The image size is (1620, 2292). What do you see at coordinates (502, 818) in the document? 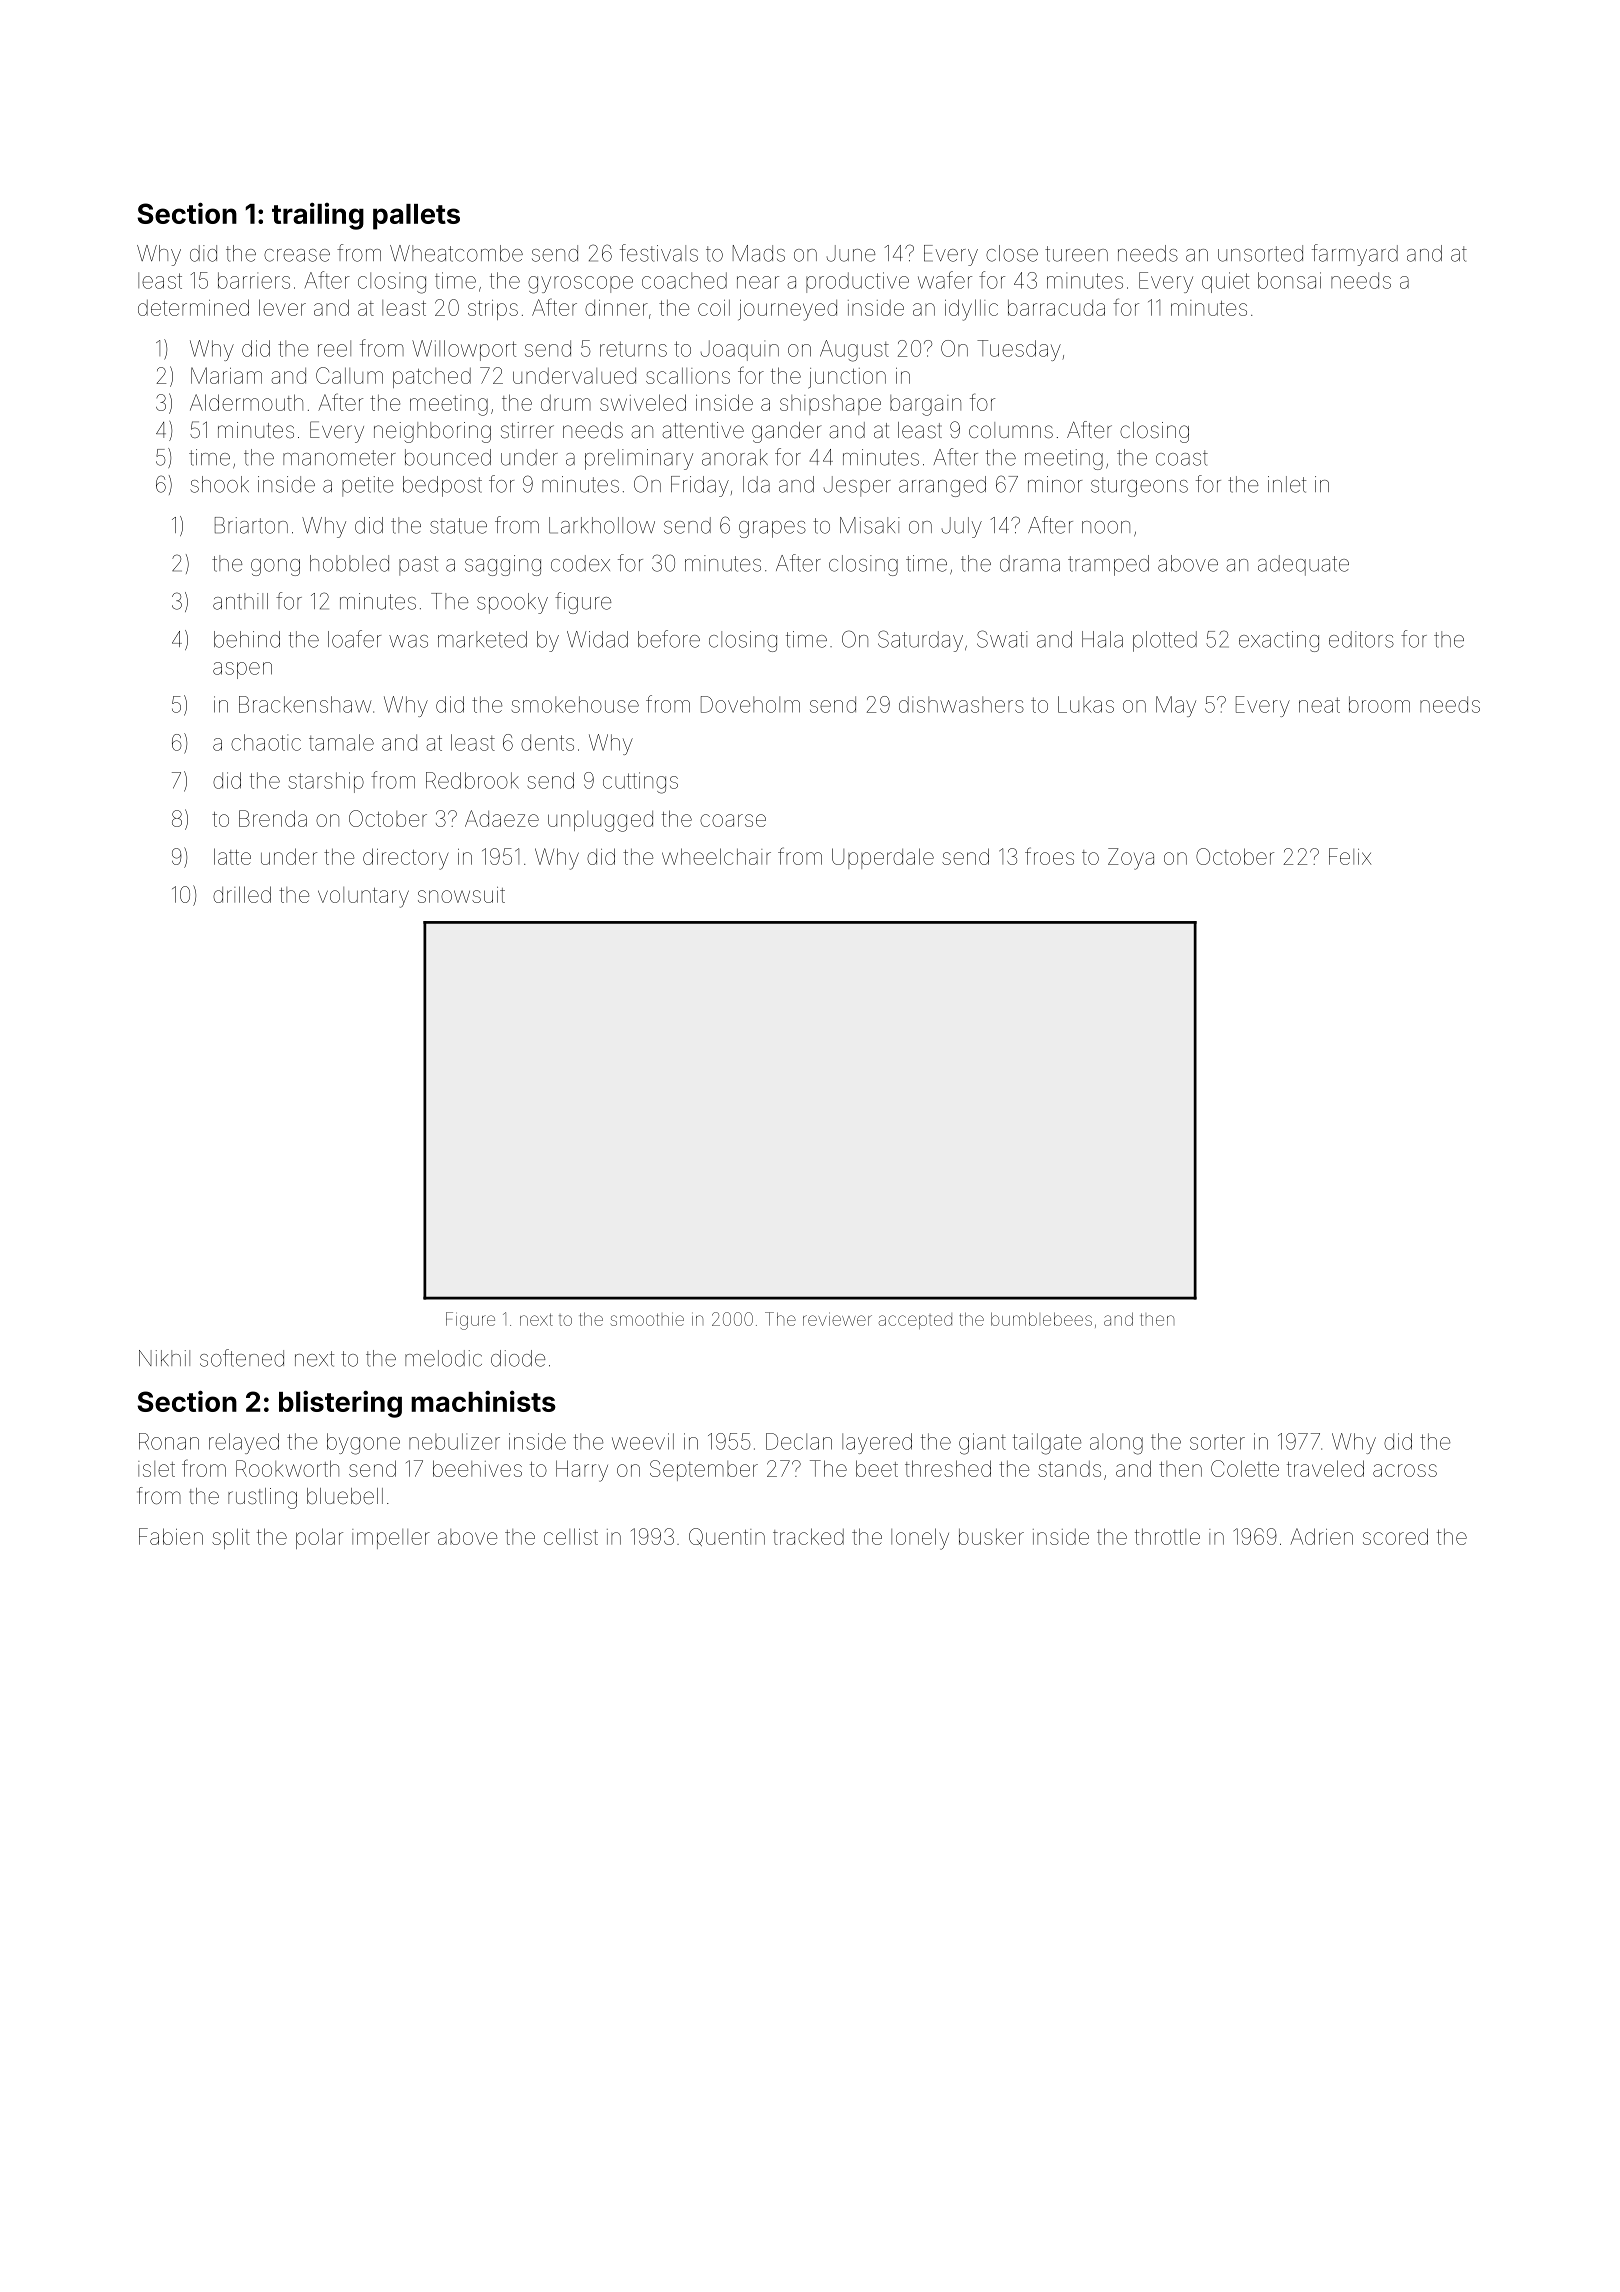
I see `Adaeze` at bounding box center [502, 818].
